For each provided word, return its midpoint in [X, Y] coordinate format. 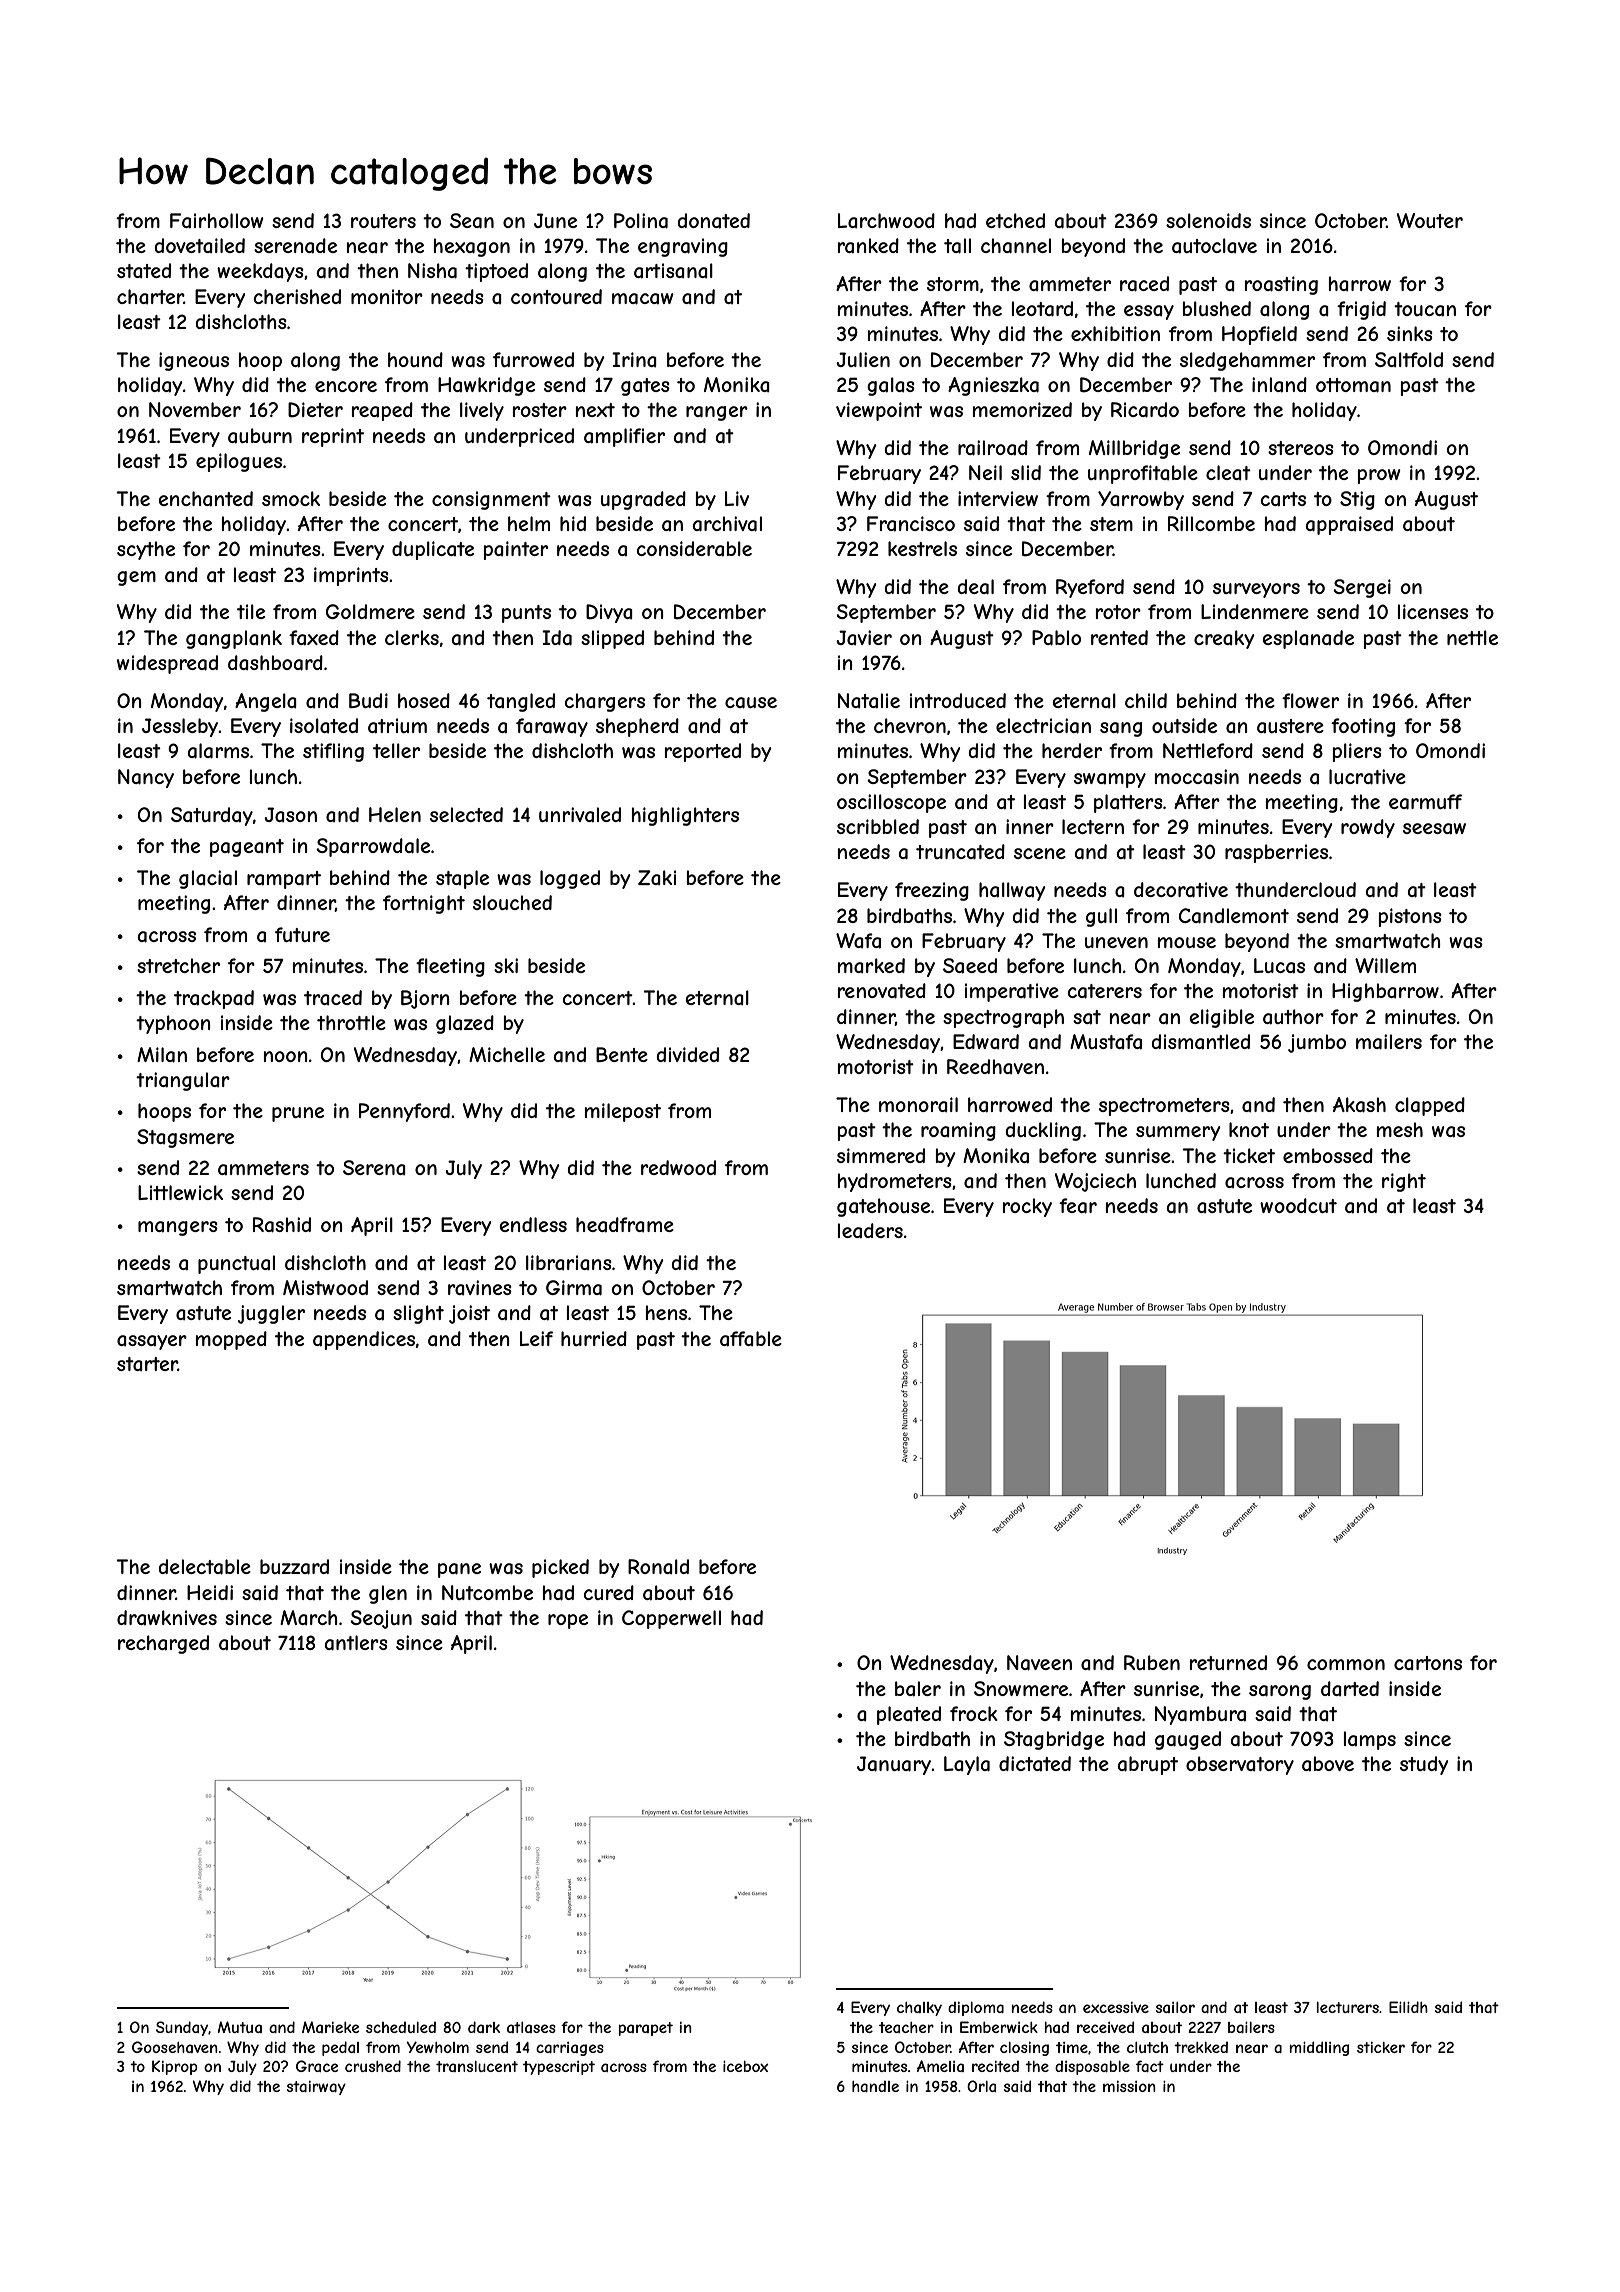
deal [976, 587]
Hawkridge [486, 386]
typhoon [173, 1024]
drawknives [167, 1618]
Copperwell [671, 1619]
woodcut [1298, 1205]
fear [1078, 1206]
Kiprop [175, 2067]
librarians [569, 1262]
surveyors [1256, 590]
